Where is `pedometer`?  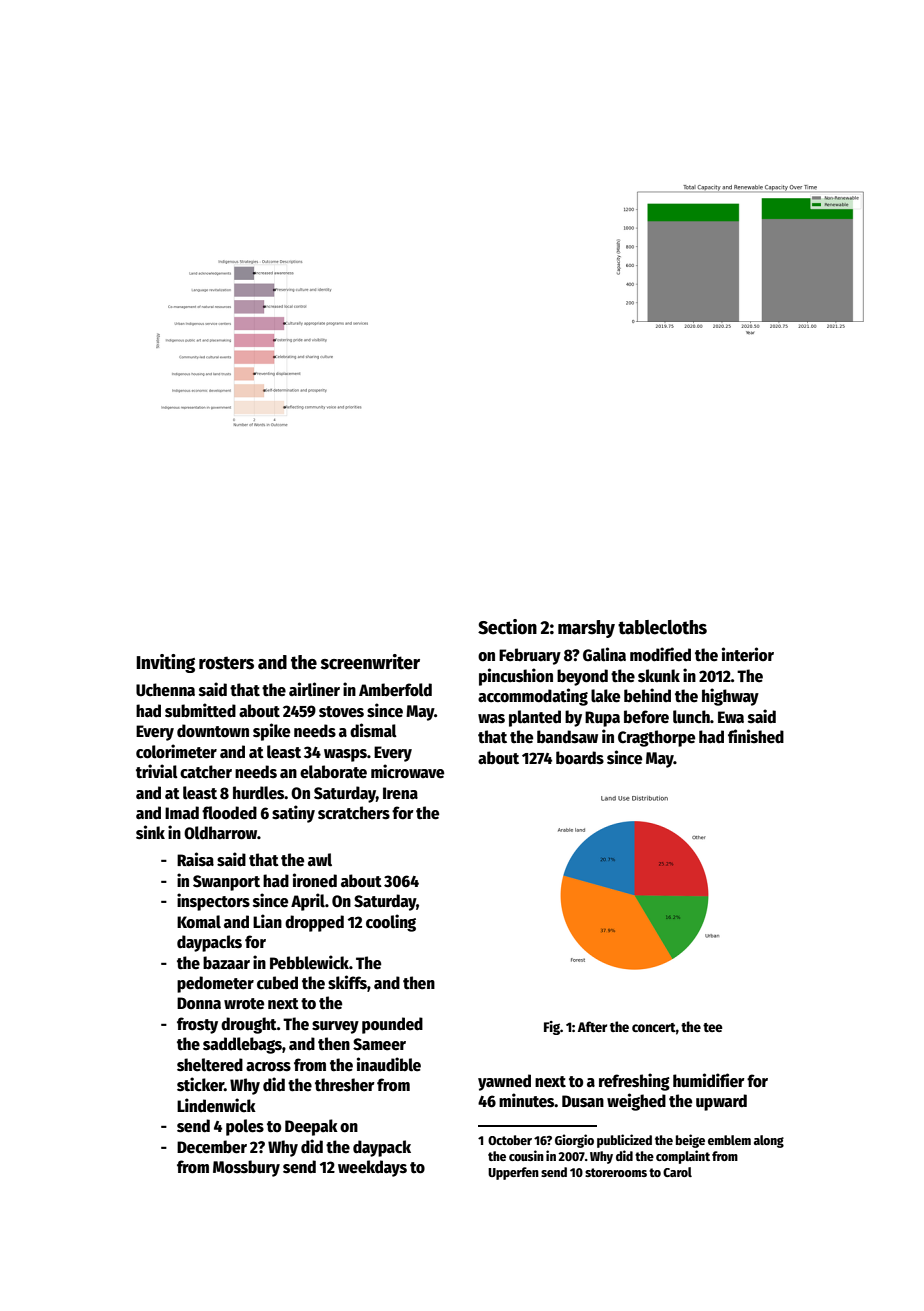 pedometer is located at coordinates (215, 984).
